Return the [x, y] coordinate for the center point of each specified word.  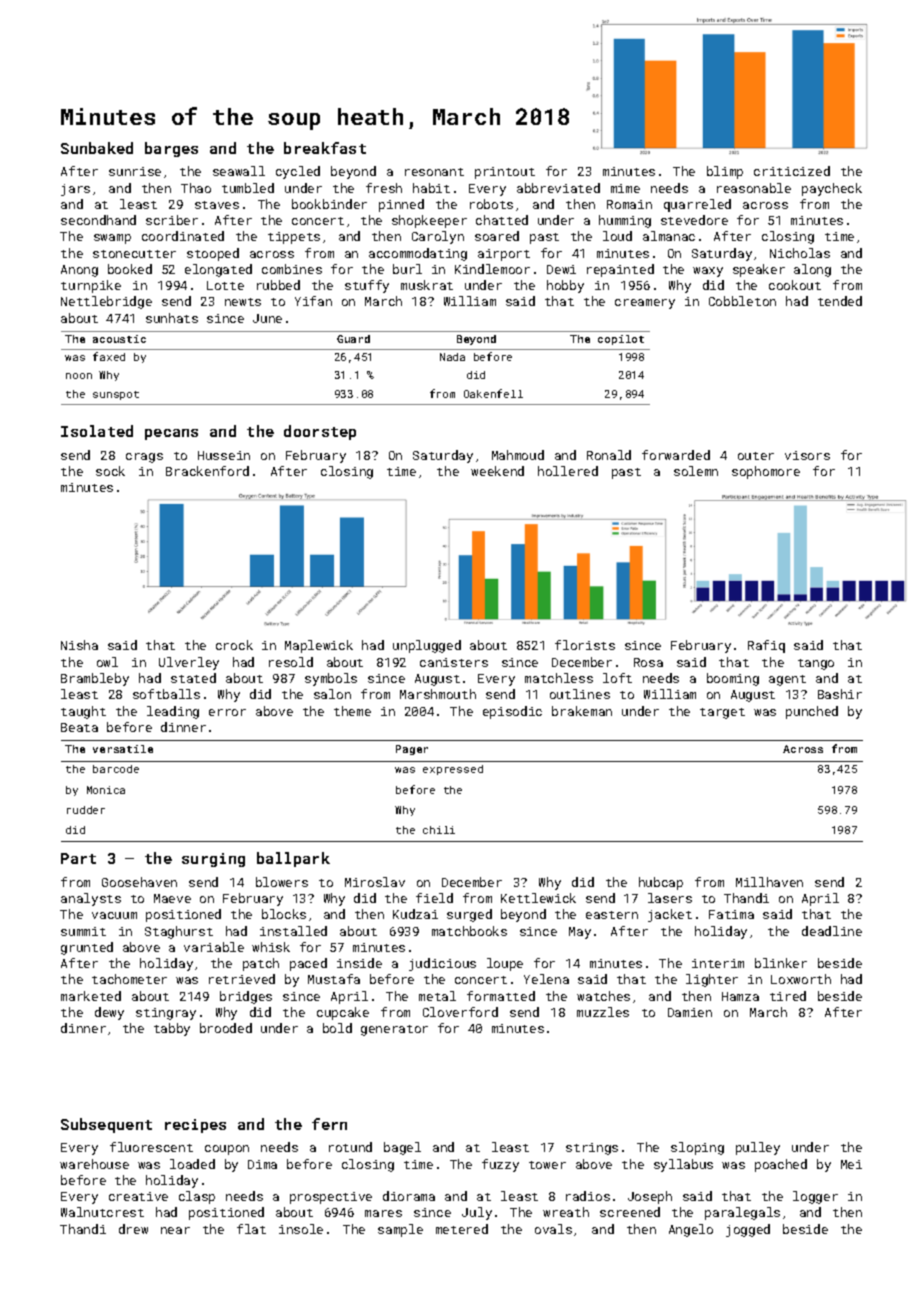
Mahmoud [518, 455]
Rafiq [766, 646]
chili [439, 830]
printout [505, 173]
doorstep [320, 432]
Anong [79, 271]
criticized [792, 171]
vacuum [114, 915]
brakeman [582, 711]
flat [251, 1229]
